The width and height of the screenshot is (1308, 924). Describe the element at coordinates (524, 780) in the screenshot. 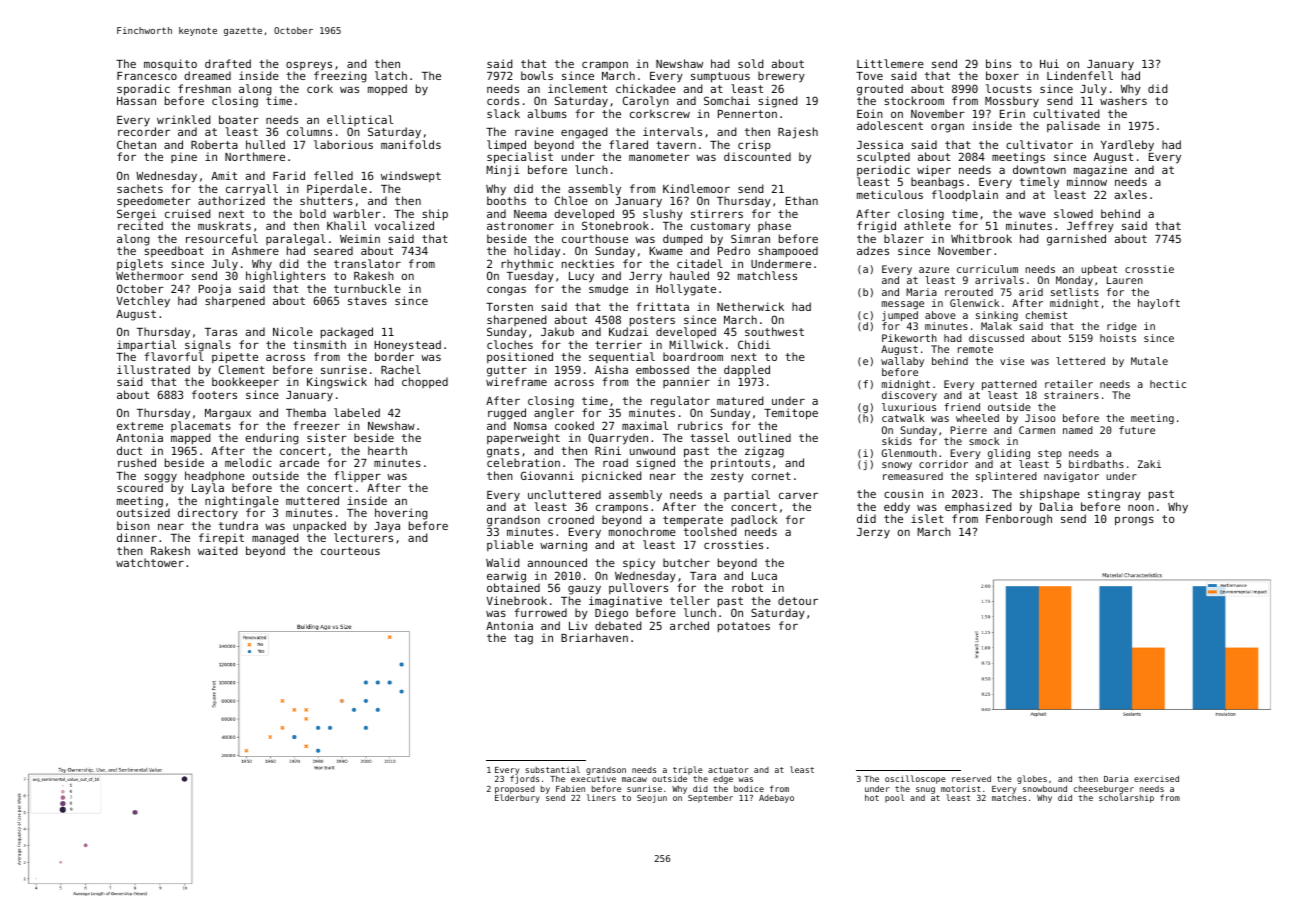

I see `fjords` at that location.
